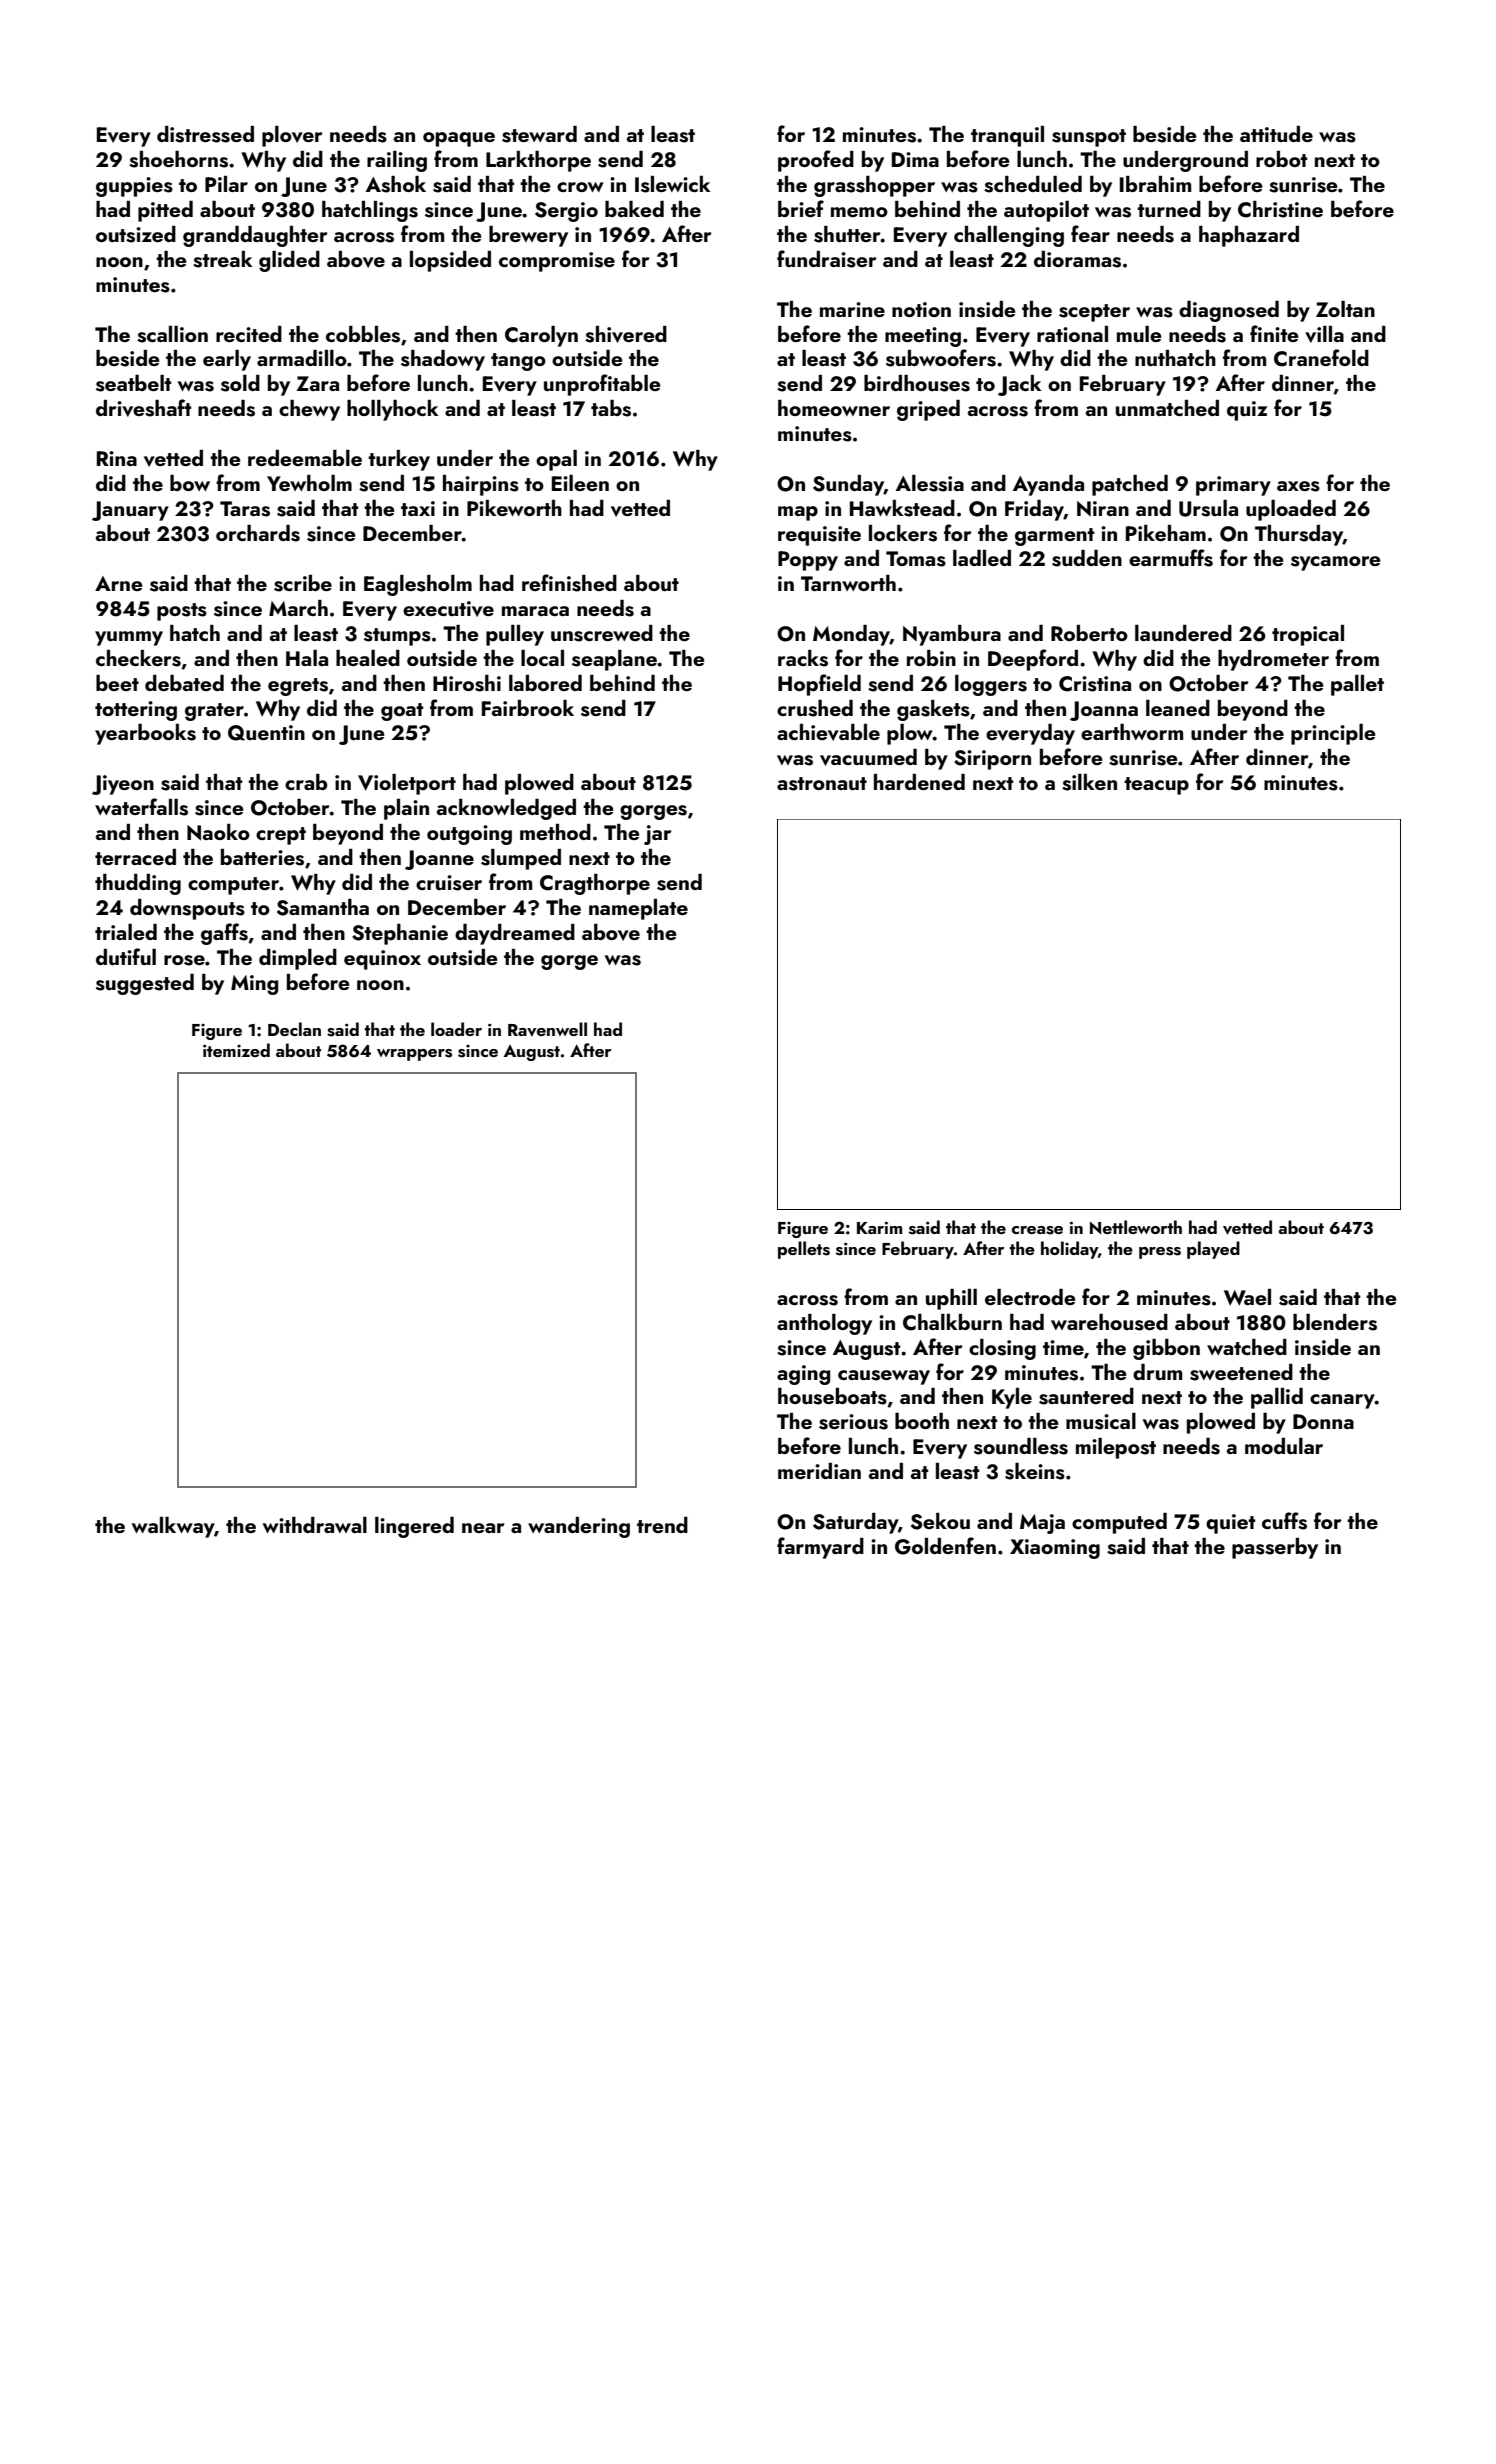  What do you see at coordinates (315, 1525) in the screenshot?
I see `withdrawal` at bounding box center [315, 1525].
